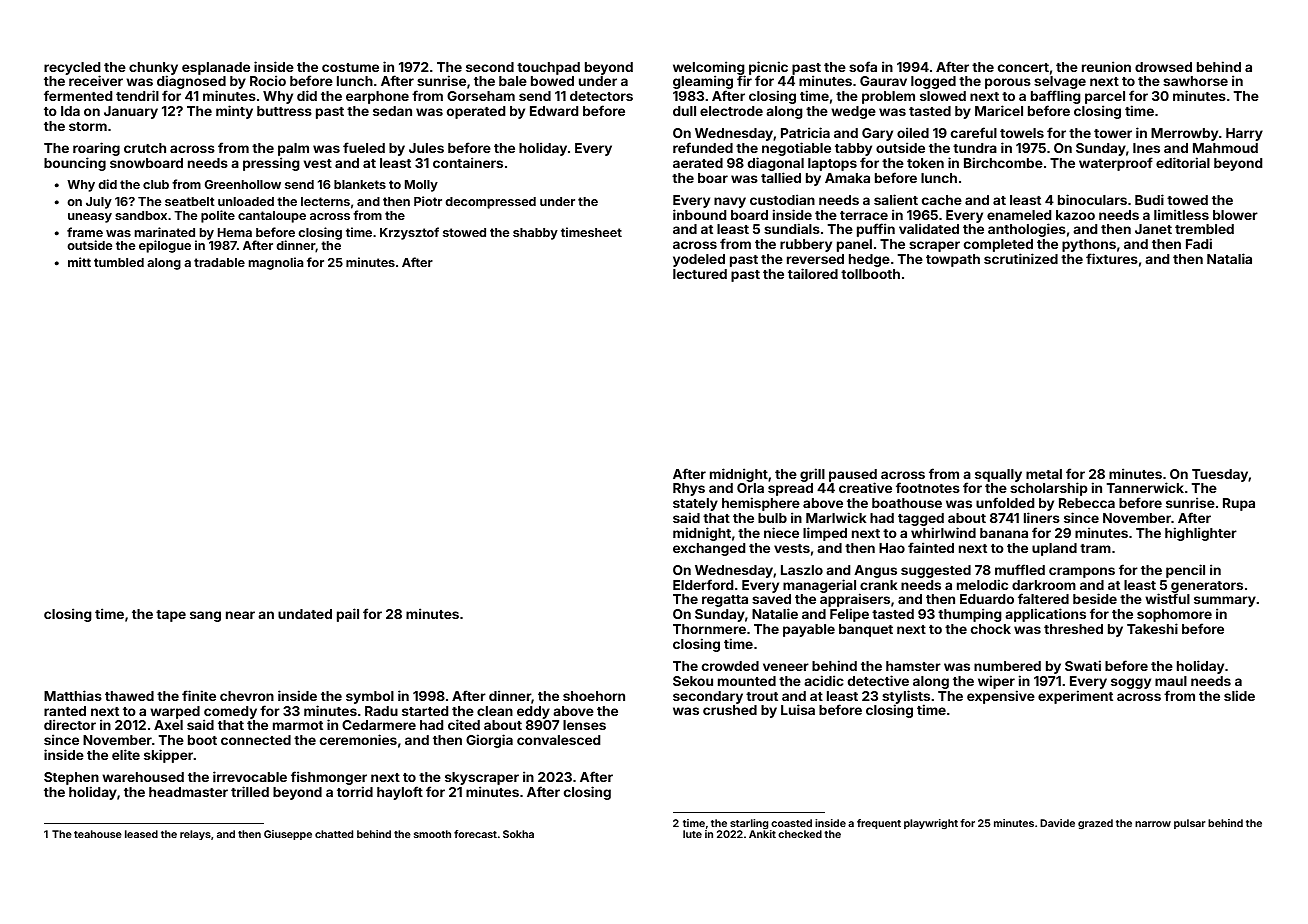 The height and width of the screenshot is (924, 1308). Describe the element at coordinates (1185, 571) in the screenshot. I see `pencil` at that location.
